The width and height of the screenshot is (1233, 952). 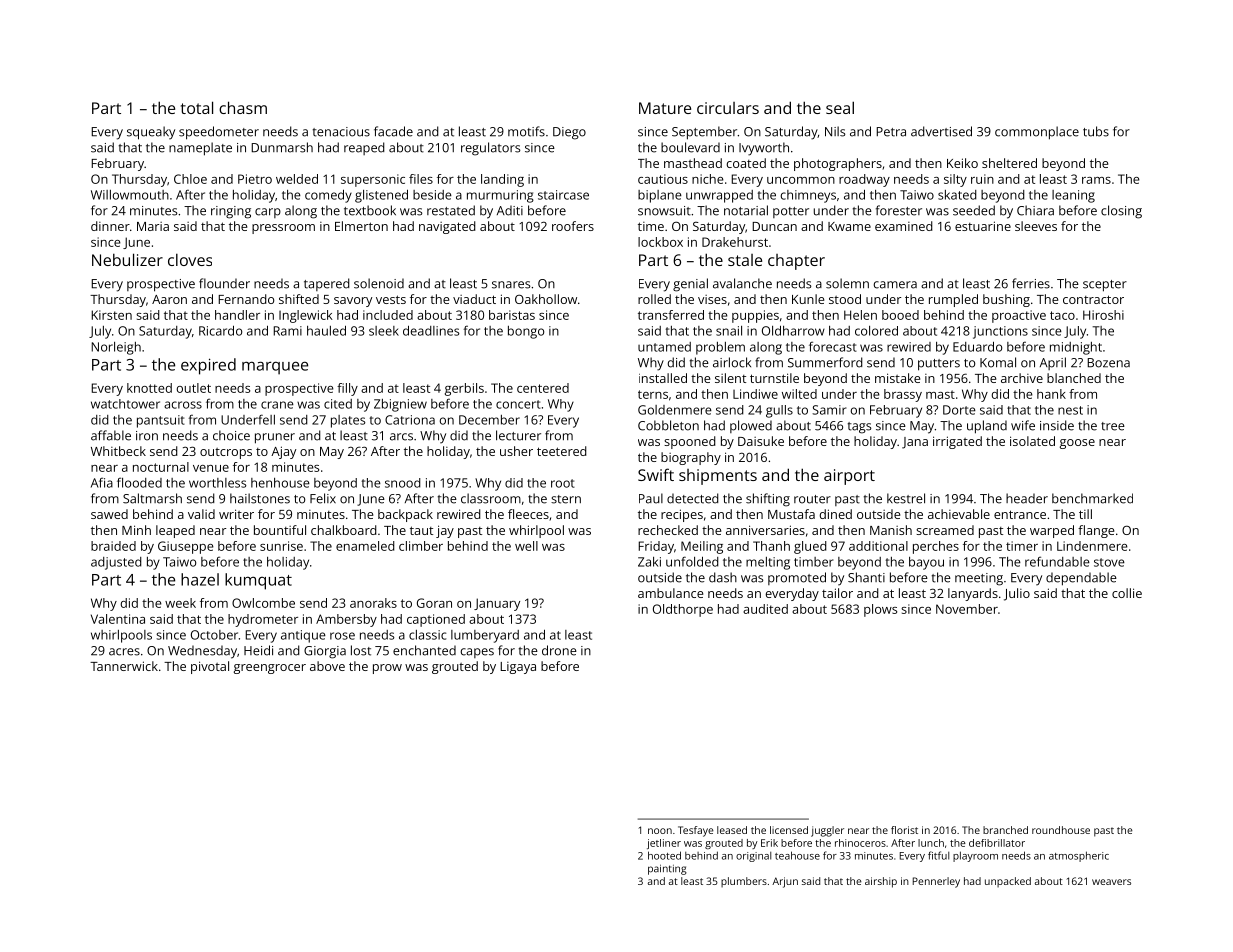 What do you see at coordinates (982, 179) in the screenshot?
I see `ruin` at bounding box center [982, 179].
